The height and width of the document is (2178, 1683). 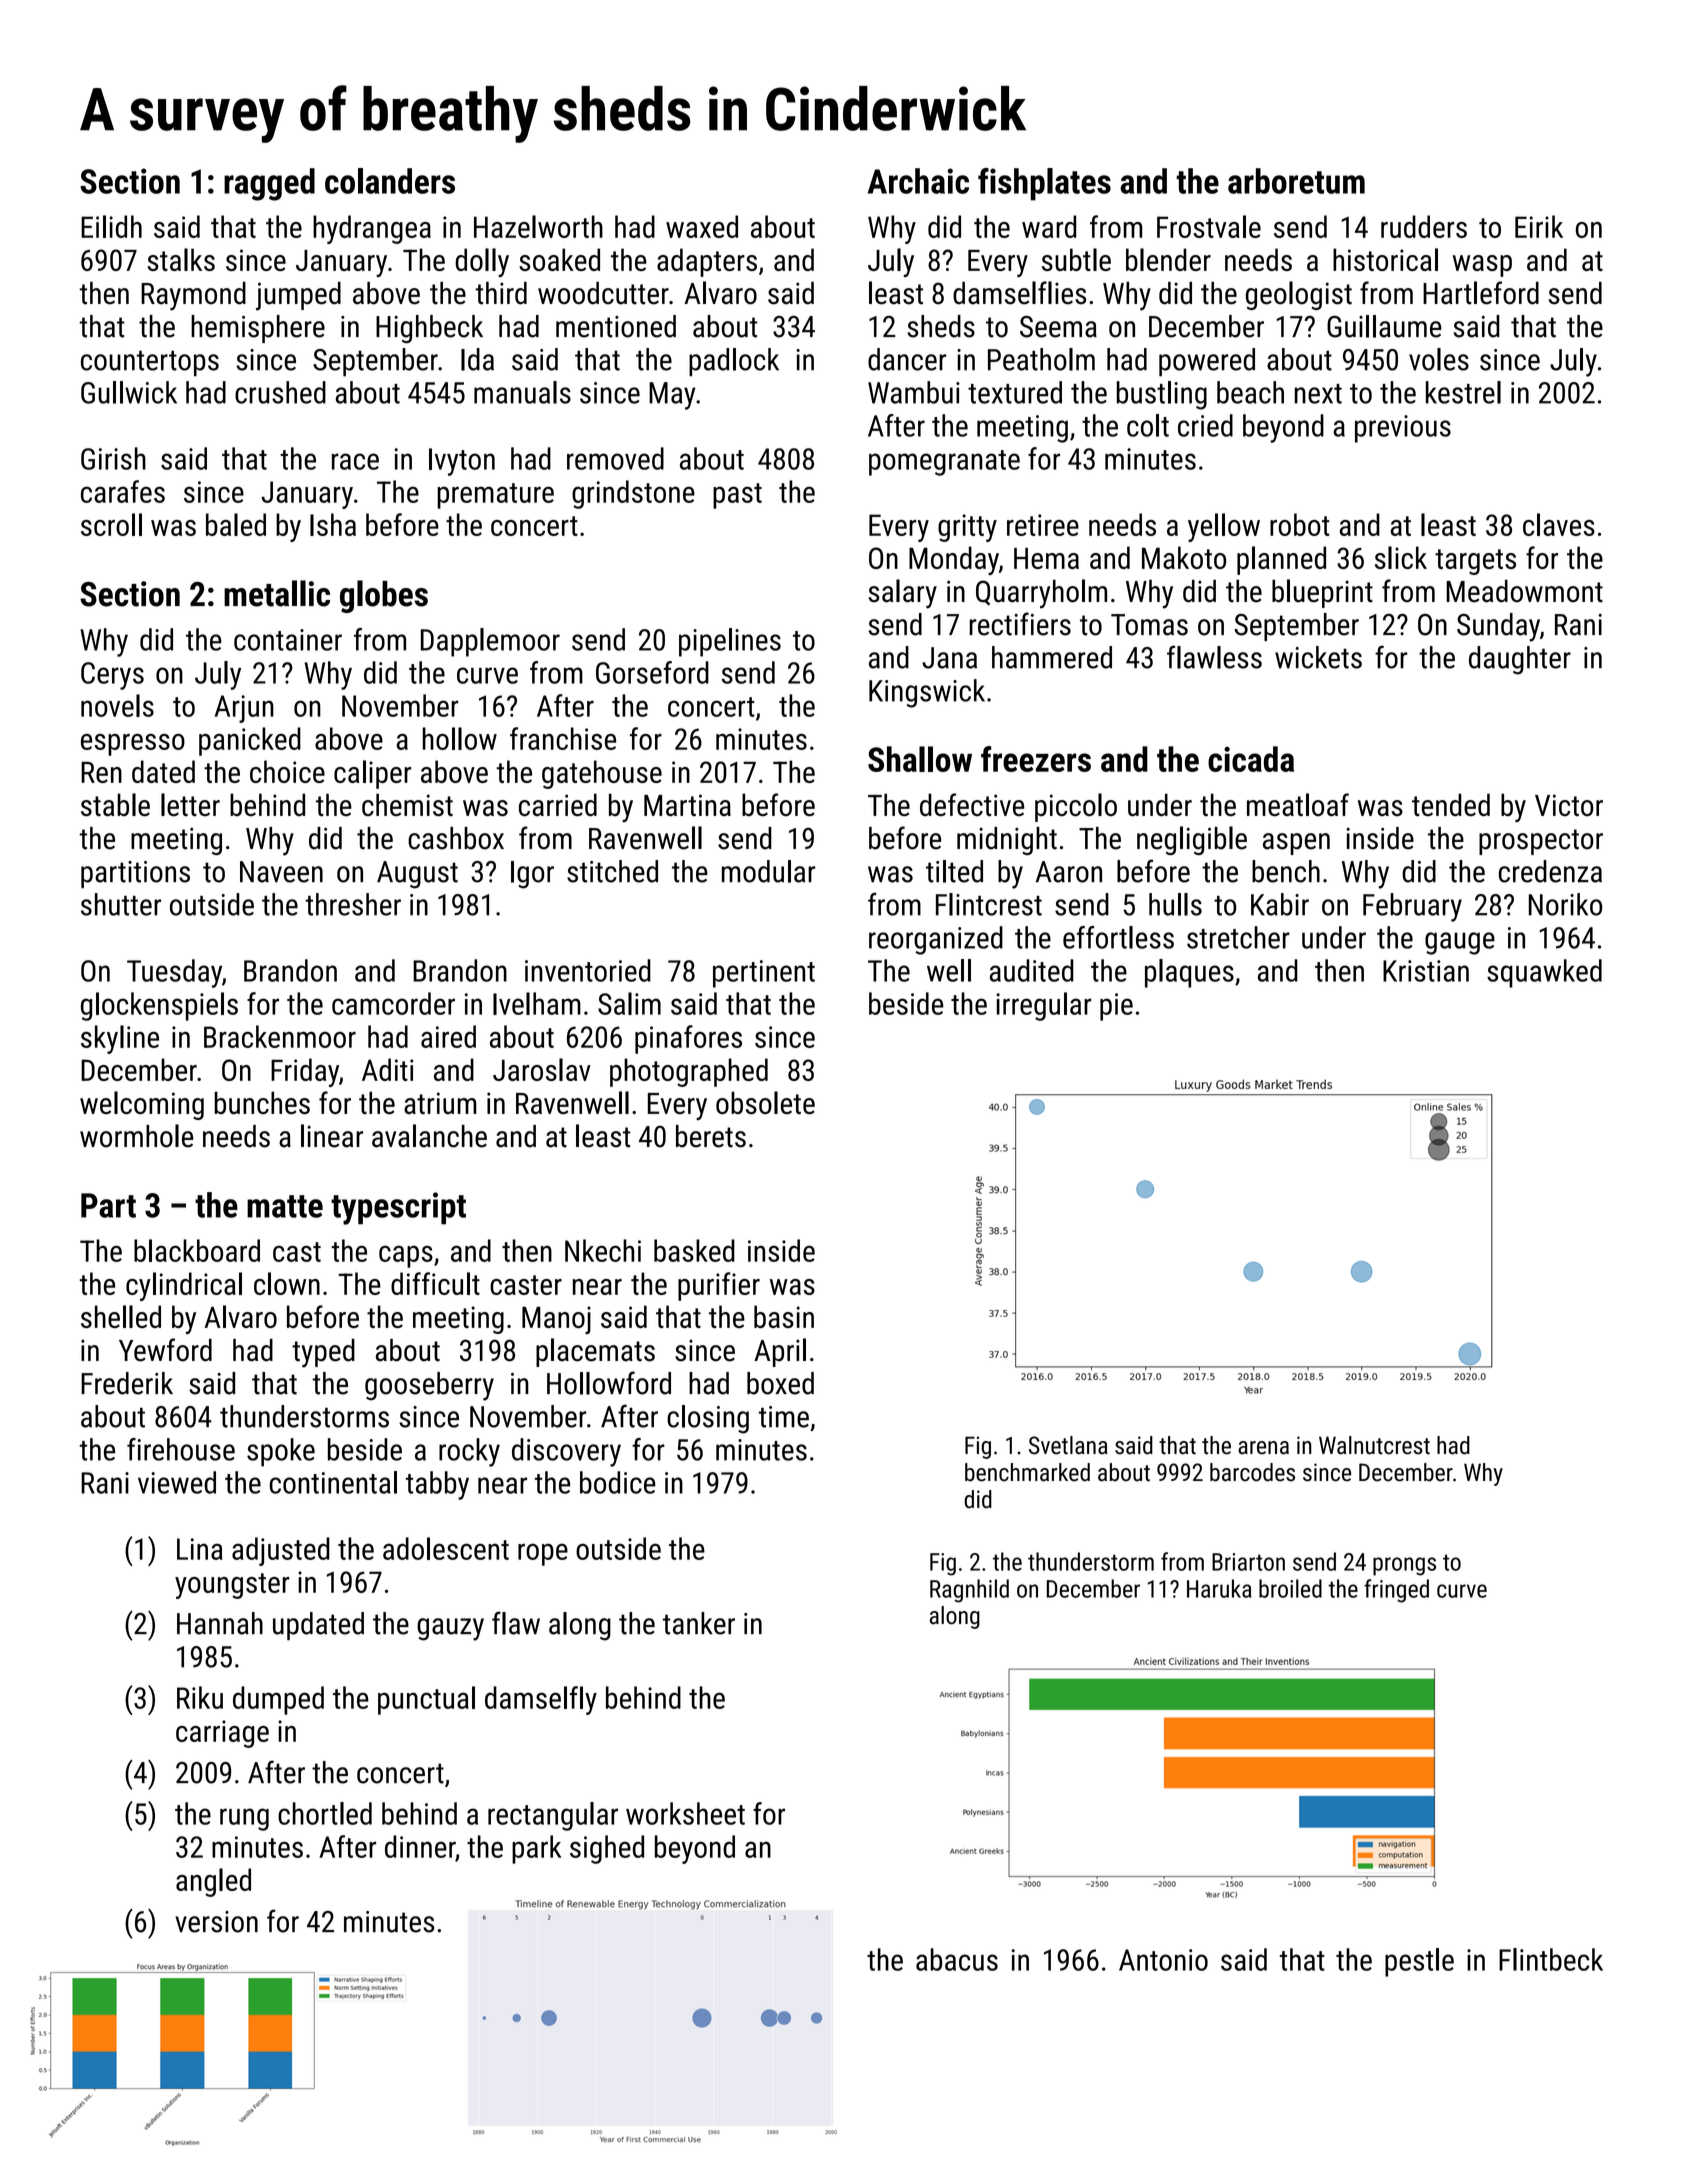 I want to click on abacus, so click(x=957, y=1959).
